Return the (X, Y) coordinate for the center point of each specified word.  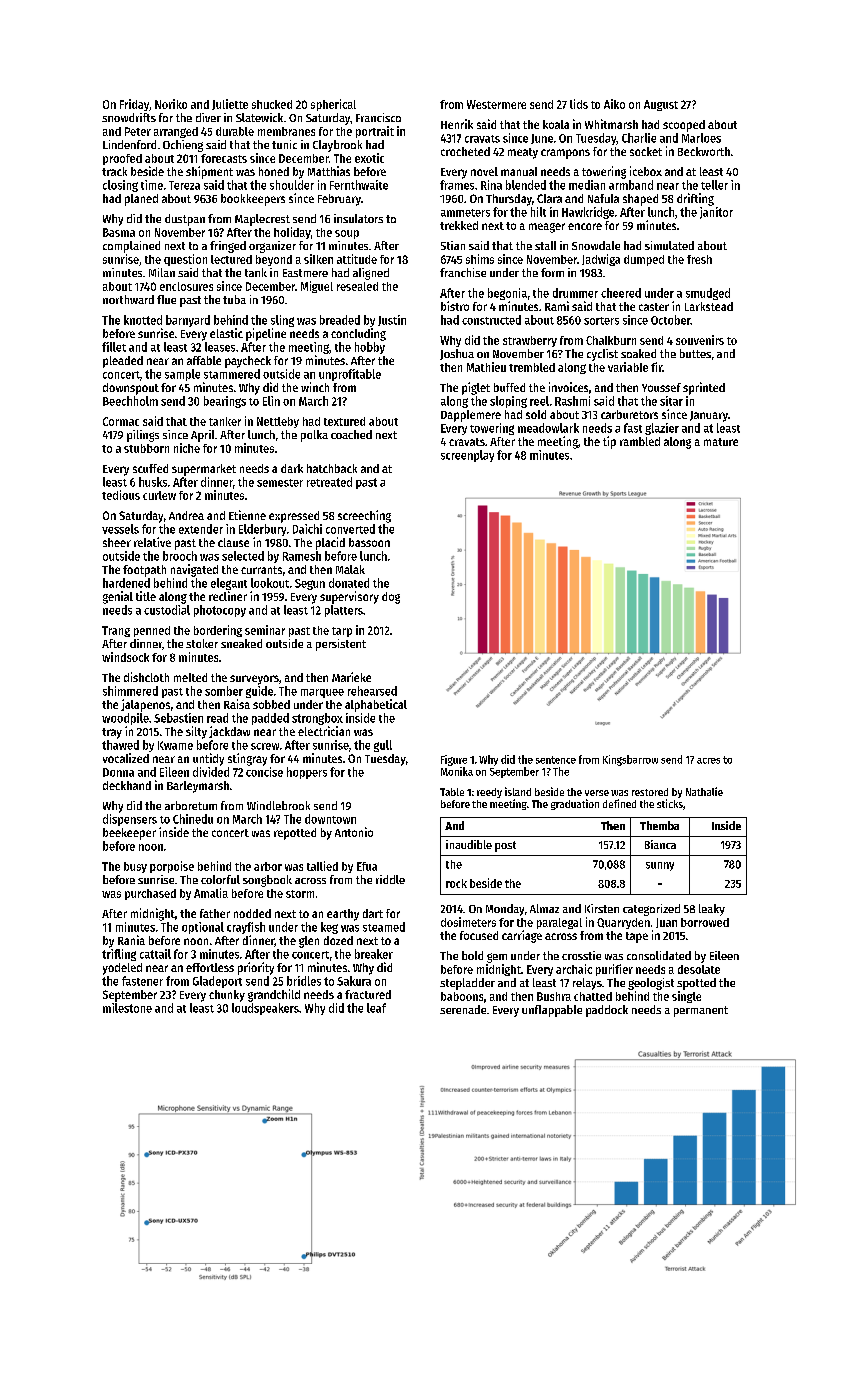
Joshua (457, 354)
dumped (644, 260)
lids (579, 104)
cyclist (602, 355)
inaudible (469, 844)
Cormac (121, 421)
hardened (126, 583)
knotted (143, 320)
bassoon (369, 542)
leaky (712, 910)
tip (609, 442)
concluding (358, 334)
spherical (333, 105)
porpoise (172, 867)
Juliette (230, 104)
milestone (127, 1008)
